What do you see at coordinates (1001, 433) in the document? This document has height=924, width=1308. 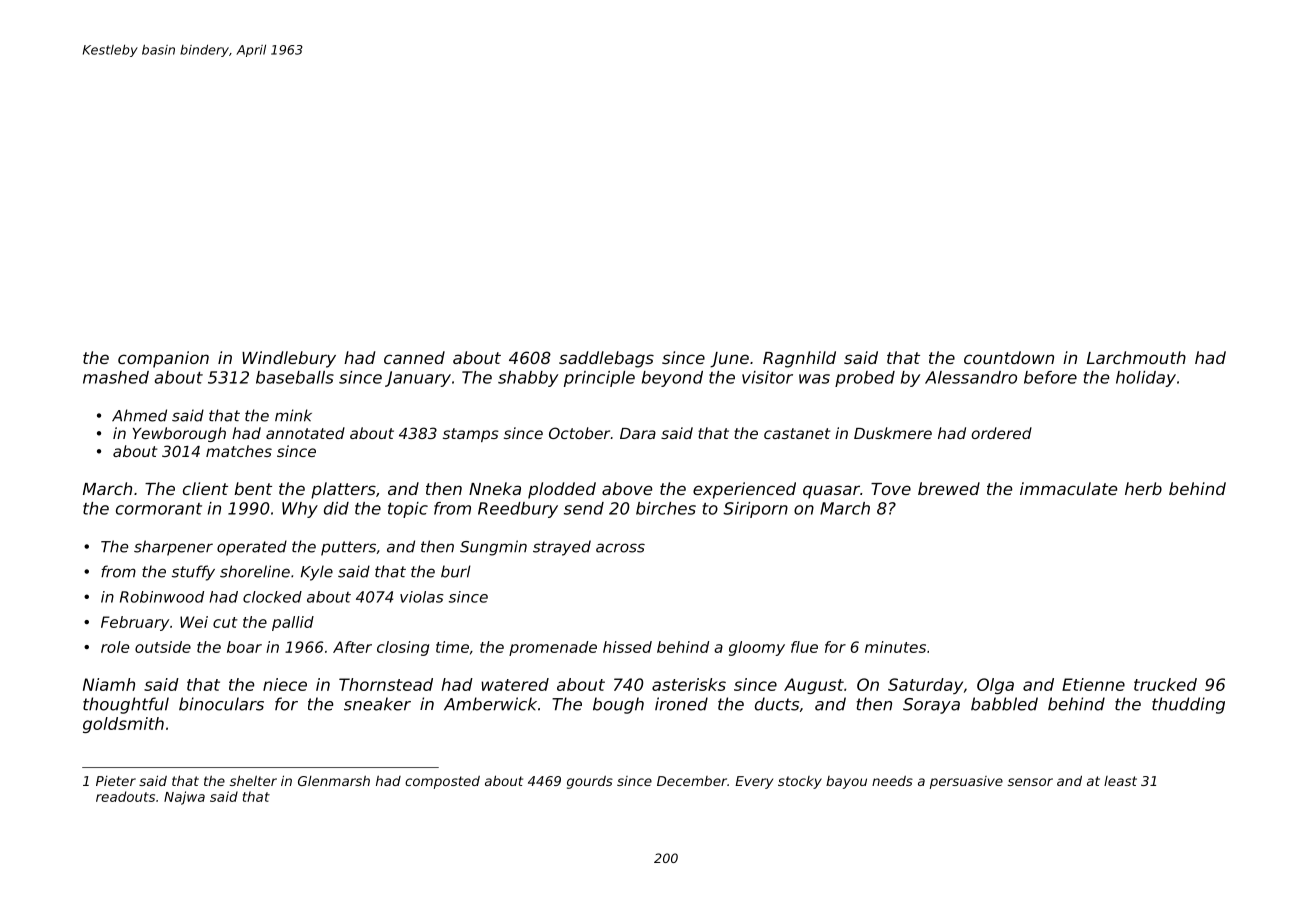 I see `ordered` at bounding box center [1001, 433].
